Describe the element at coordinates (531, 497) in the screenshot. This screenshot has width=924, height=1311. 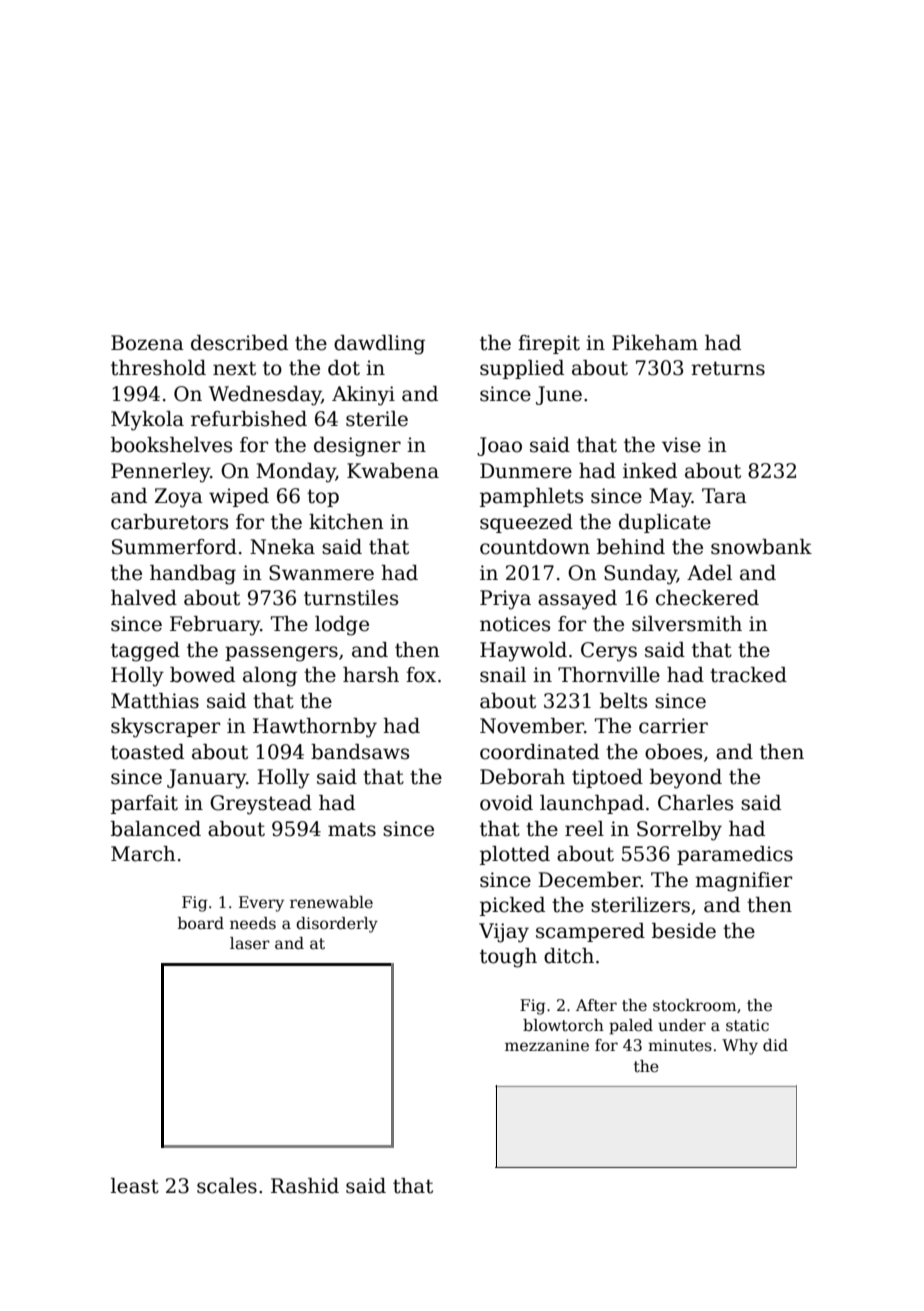
I see `pamphlets` at that location.
